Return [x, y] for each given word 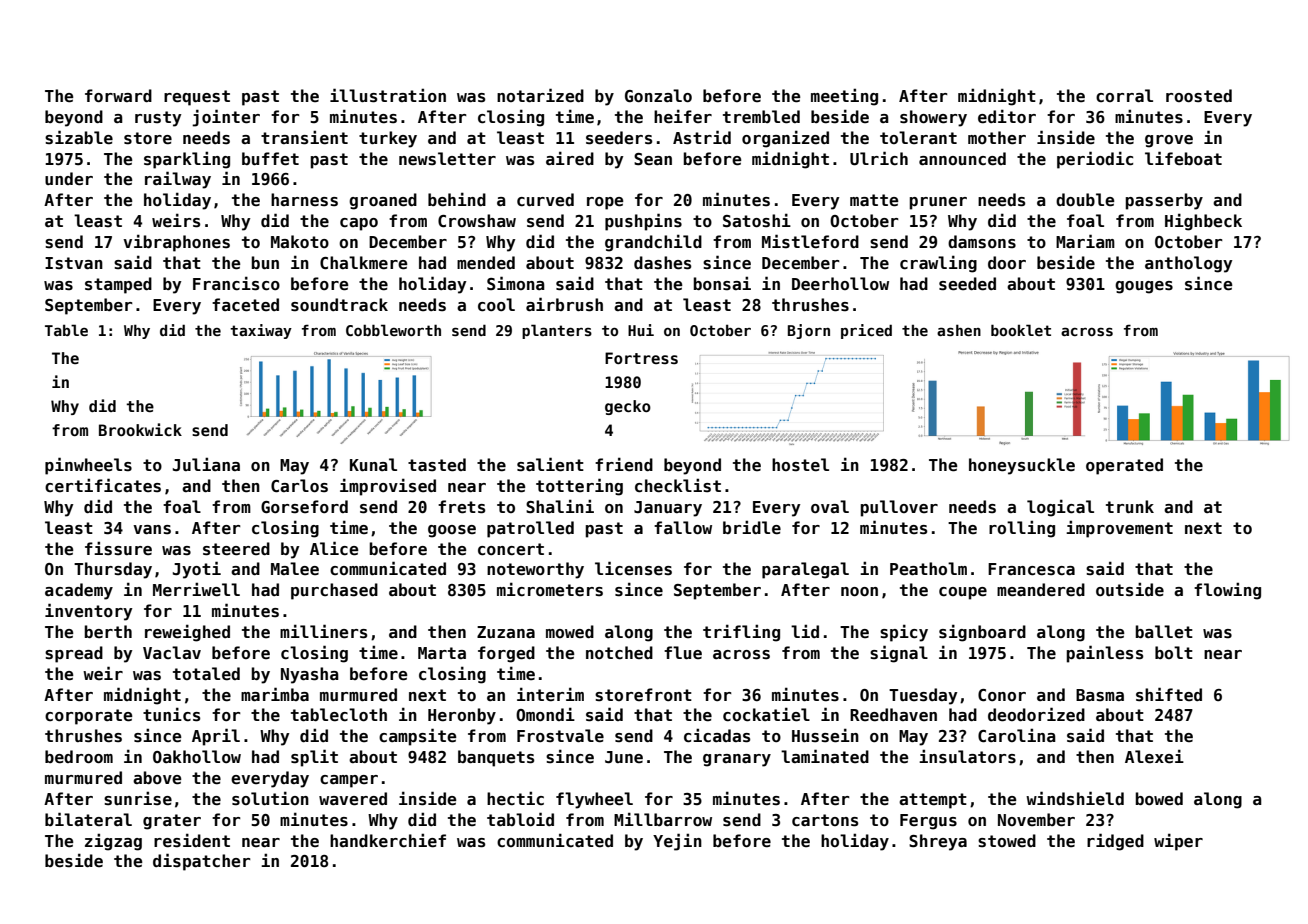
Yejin [677, 842]
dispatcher [202, 862]
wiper [1178, 842]
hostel [800, 465]
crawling [938, 264]
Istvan [74, 263]
